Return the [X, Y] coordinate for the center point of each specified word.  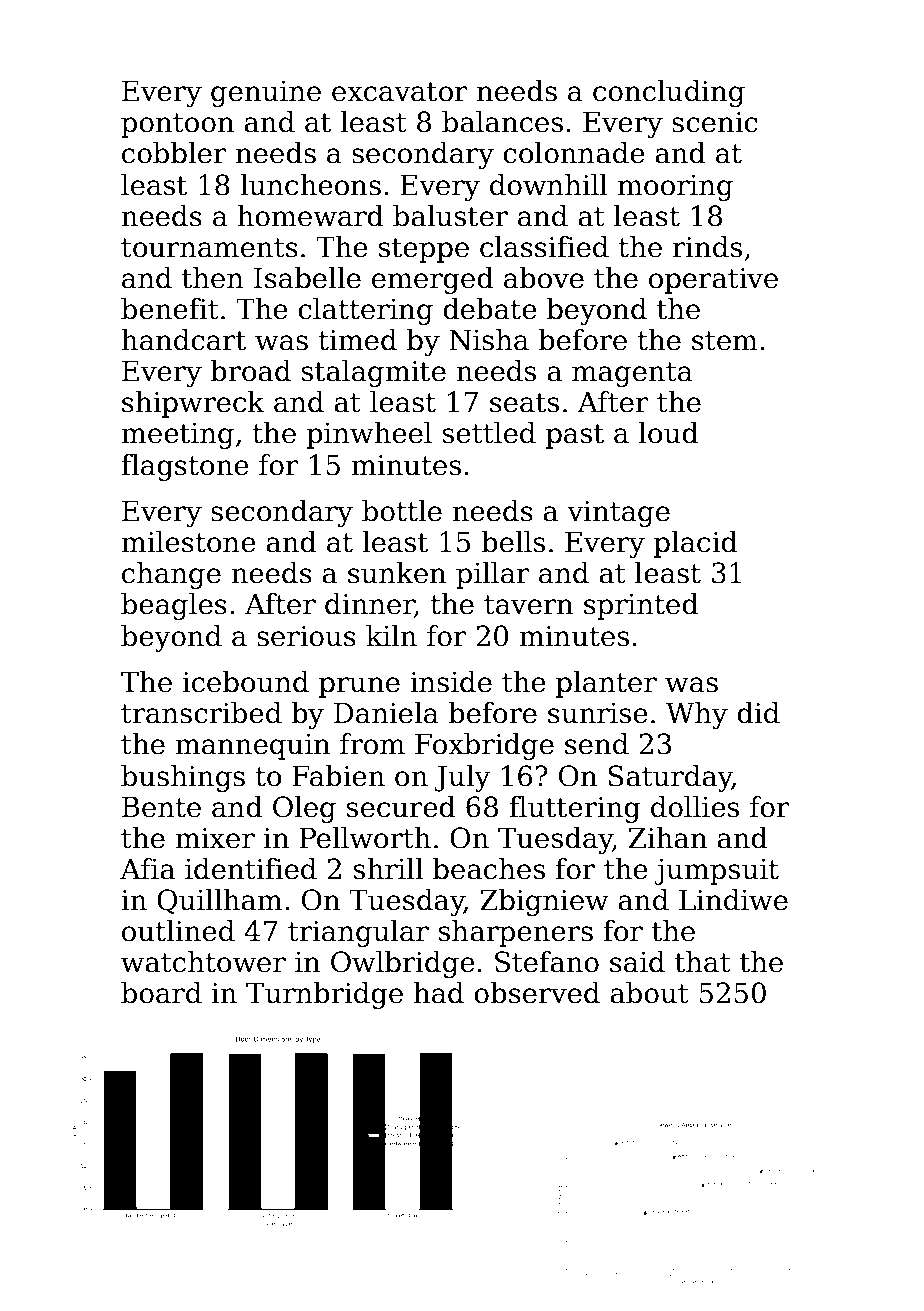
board [161, 993]
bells [513, 542]
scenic [715, 122]
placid [695, 544]
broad [250, 371]
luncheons [310, 185]
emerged [432, 280]
